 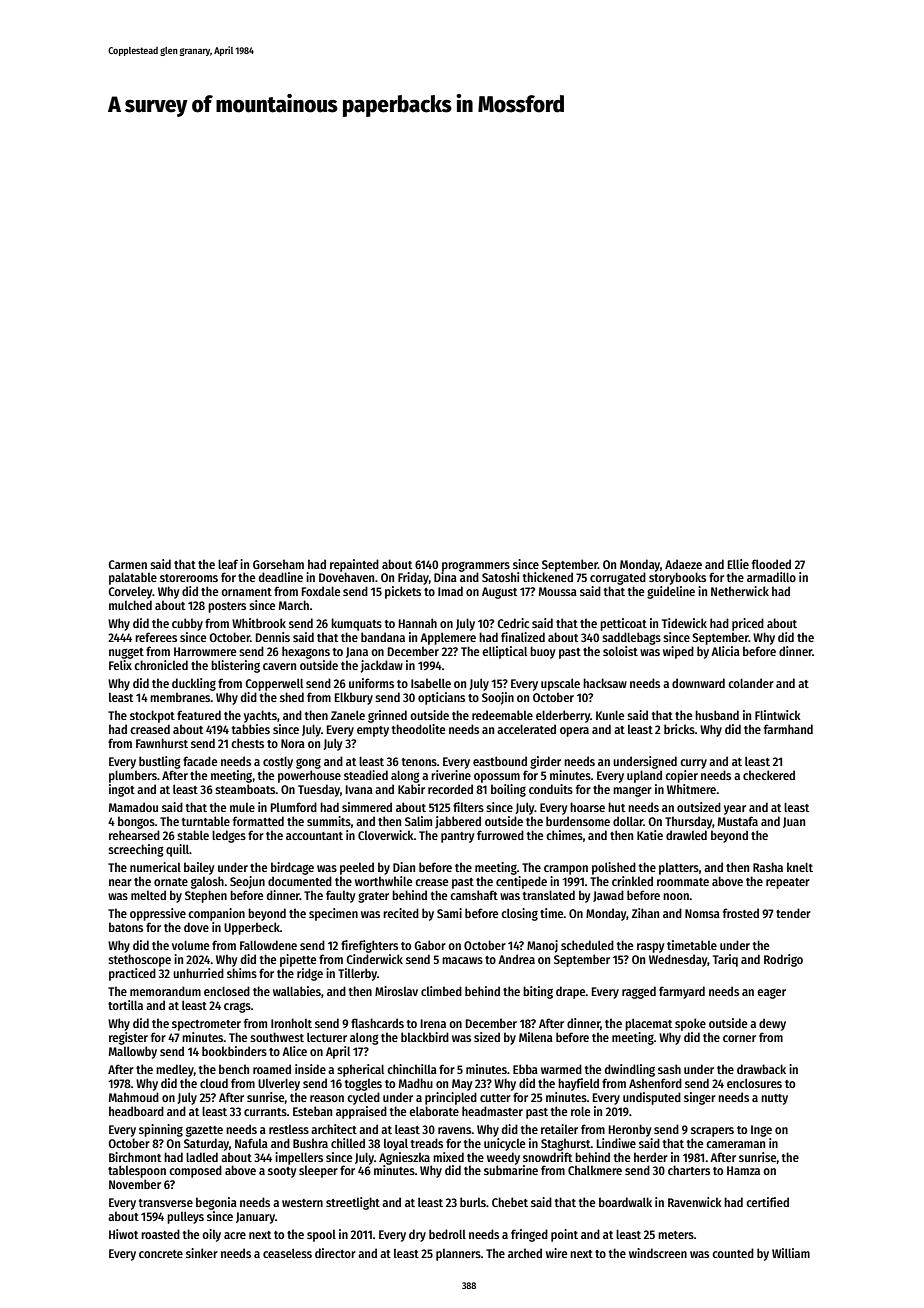 What do you see at coordinates (658, 1253) in the image?
I see `windscreen` at bounding box center [658, 1253].
